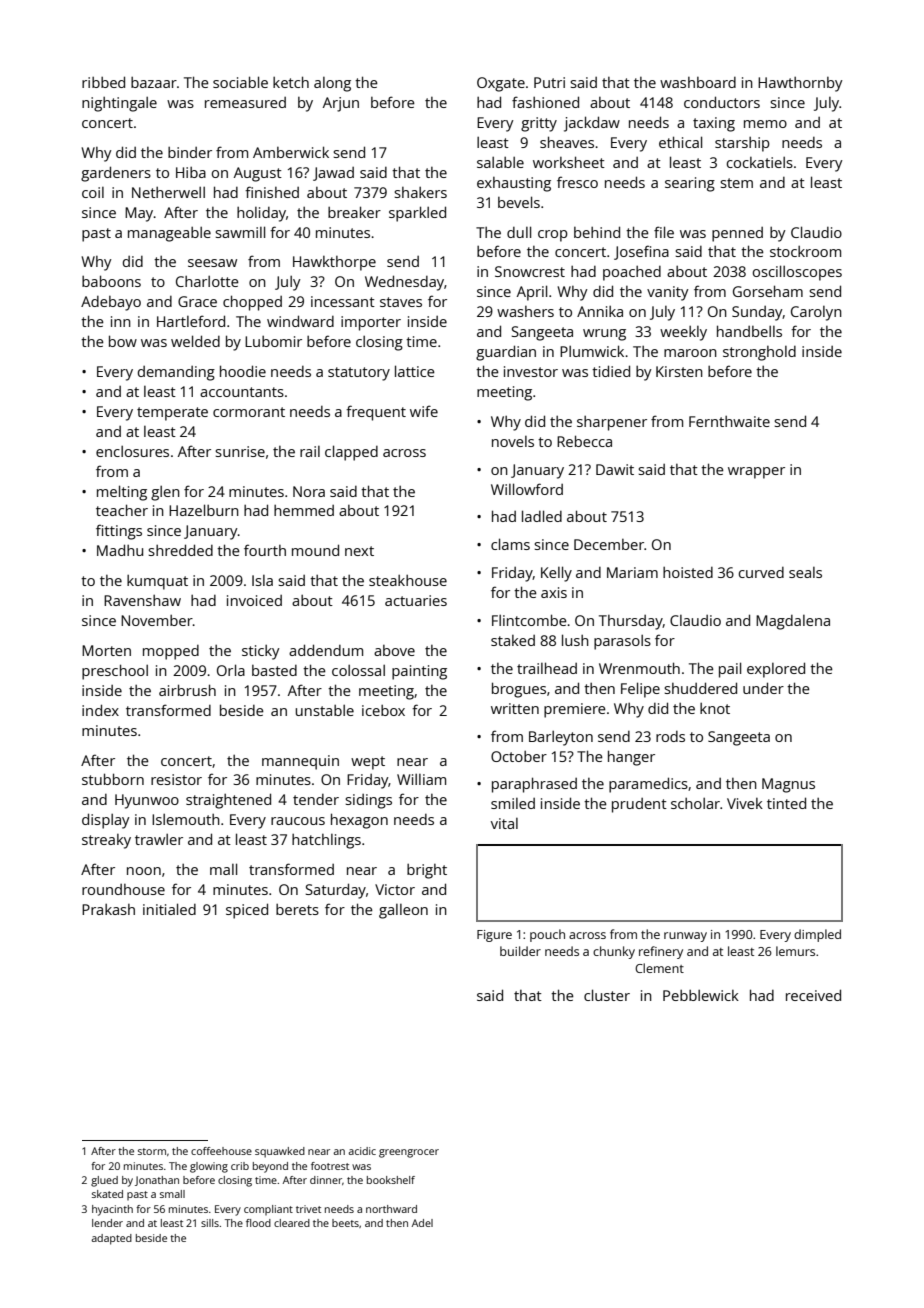 Image resolution: width=924 pixels, height=1308 pixels. What do you see at coordinates (690, 184) in the screenshot?
I see `searing` at bounding box center [690, 184].
